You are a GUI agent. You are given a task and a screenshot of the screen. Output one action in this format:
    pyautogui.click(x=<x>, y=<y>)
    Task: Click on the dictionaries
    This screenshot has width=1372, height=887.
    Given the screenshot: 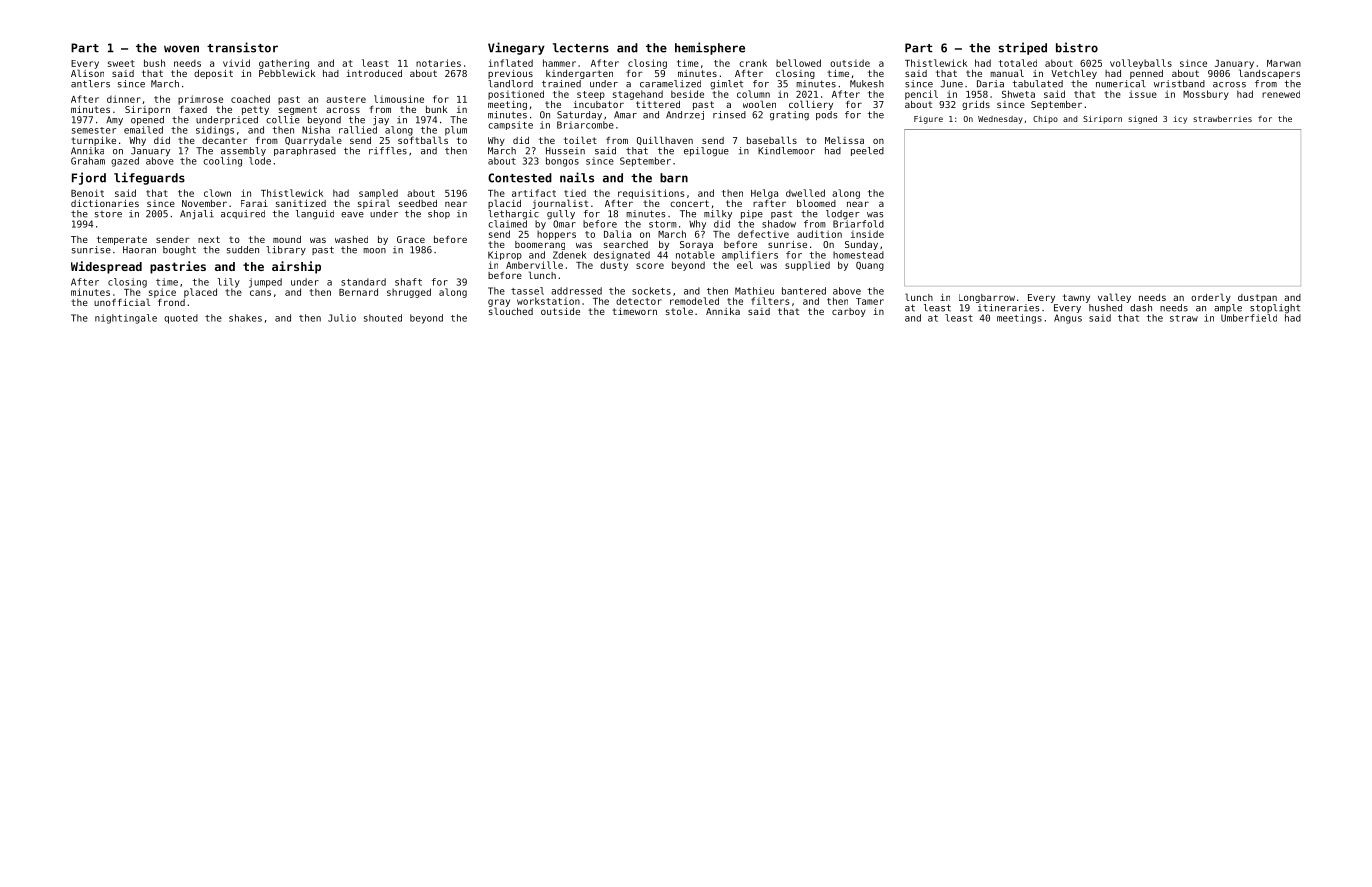 What is the action you would take?
    pyautogui.click(x=105, y=203)
